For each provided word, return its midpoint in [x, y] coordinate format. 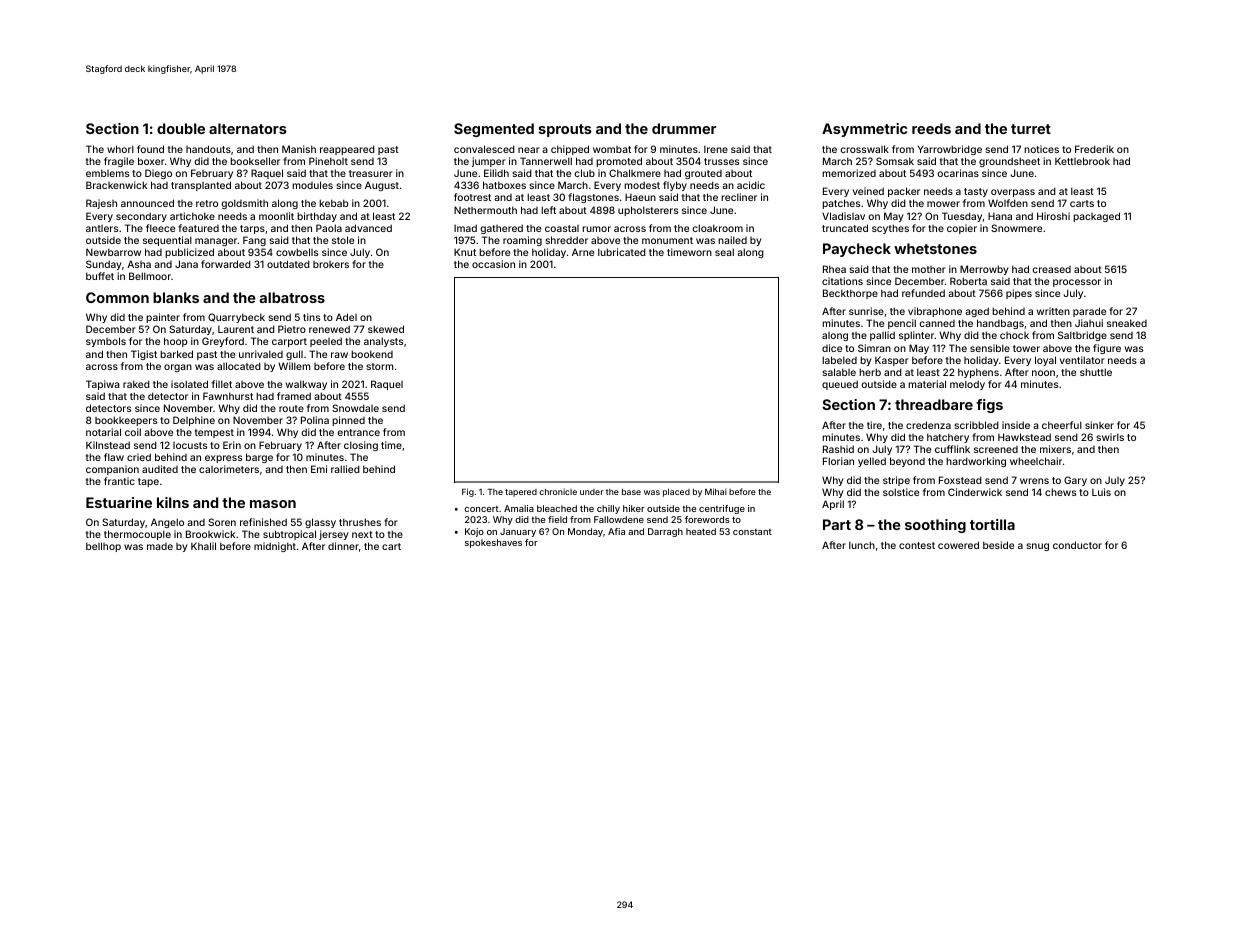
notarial [103, 432]
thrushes [360, 522]
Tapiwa [103, 385]
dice [832, 348]
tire [874, 425]
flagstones [593, 198]
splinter [916, 336]
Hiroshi [1053, 216]
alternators [248, 128]
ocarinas [958, 173]
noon [1043, 373]
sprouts [565, 130]
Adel [346, 317]
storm [380, 366]
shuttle [1096, 372]
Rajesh [101, 204]
